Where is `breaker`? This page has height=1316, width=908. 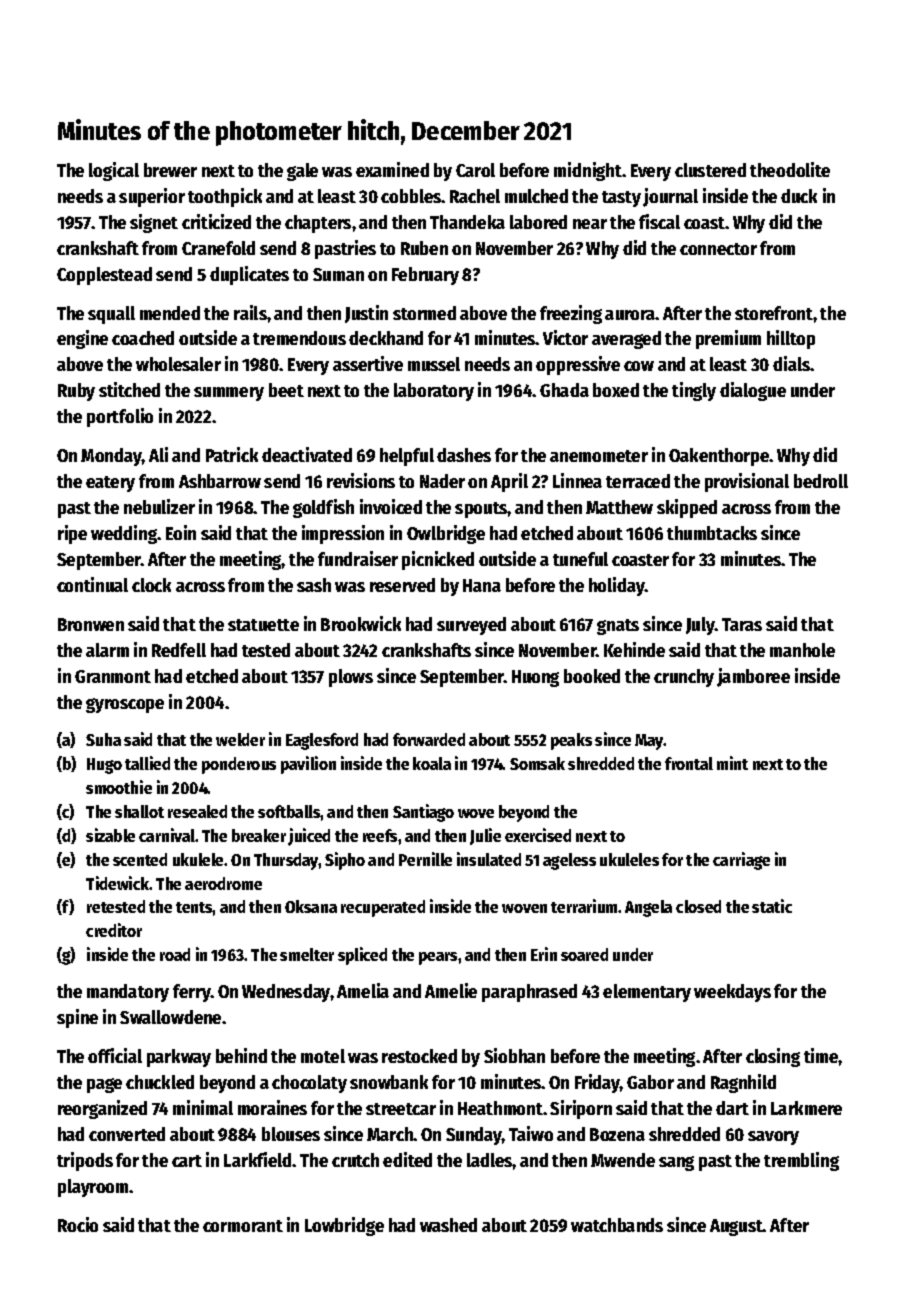 breaker is located at coordinates (259, 835).
